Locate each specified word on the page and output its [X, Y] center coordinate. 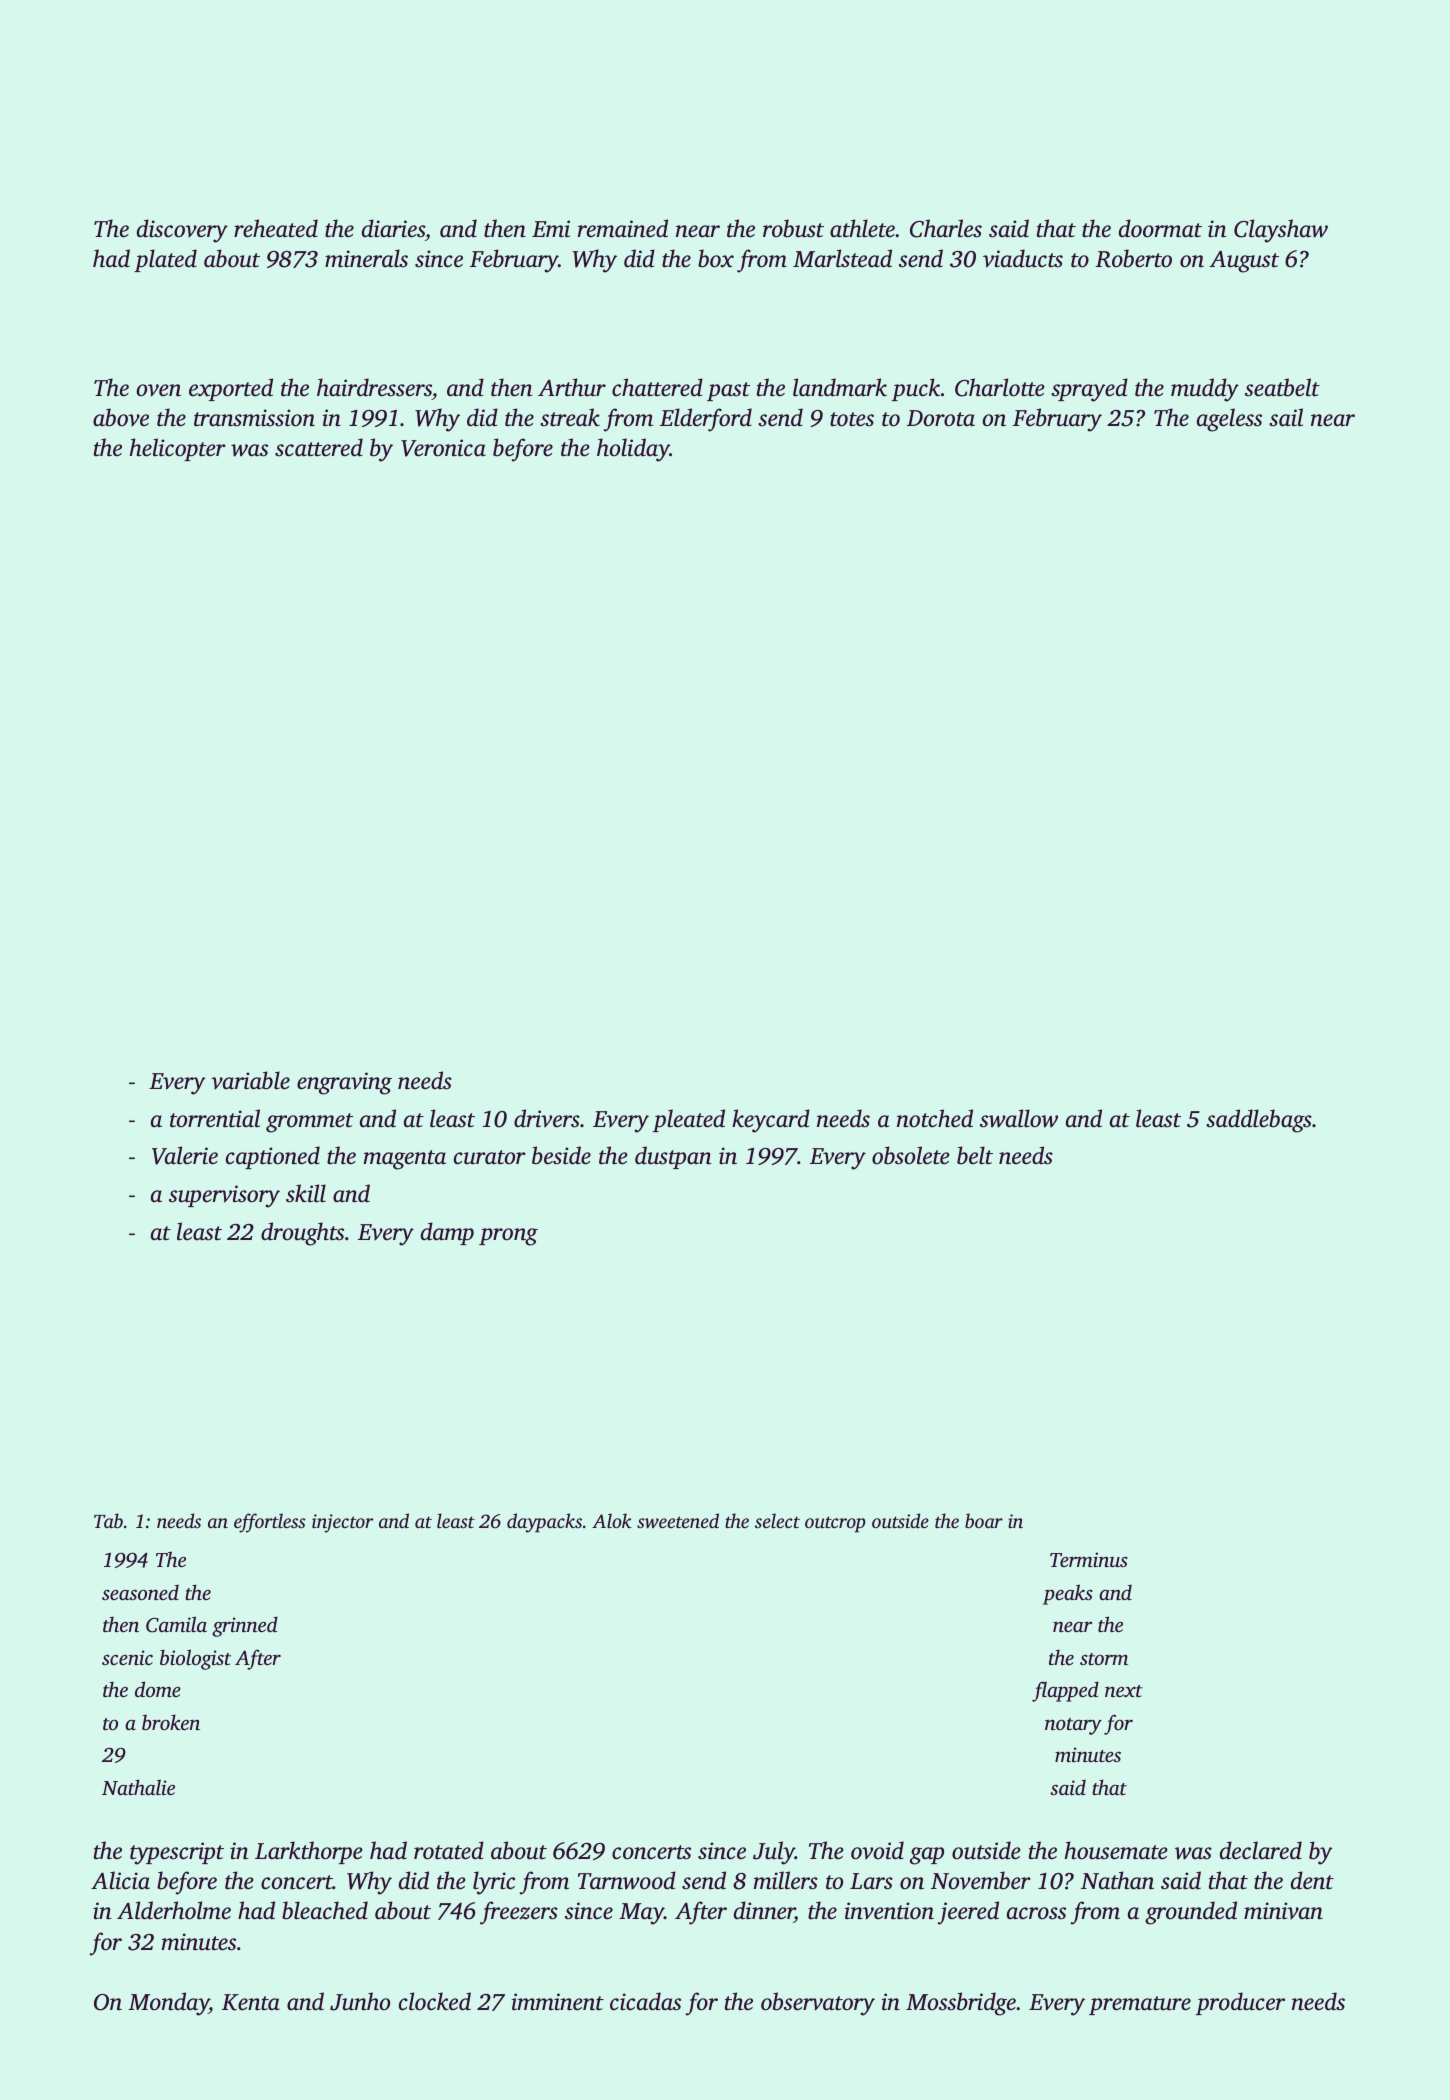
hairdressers [374, 387]
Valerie [185, 1155]
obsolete [911, 1155]
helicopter [178, 449]
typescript [177, 1853]
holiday [633, 450]
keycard [771, 1121]
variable [250, 1080]
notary [1073, 1726]
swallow [1019, 1118]
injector [342, 1523]
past [728, 391]
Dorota [941, 418]
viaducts [1023, 258]
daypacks [544, 1523]
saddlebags [1259, 1121]
